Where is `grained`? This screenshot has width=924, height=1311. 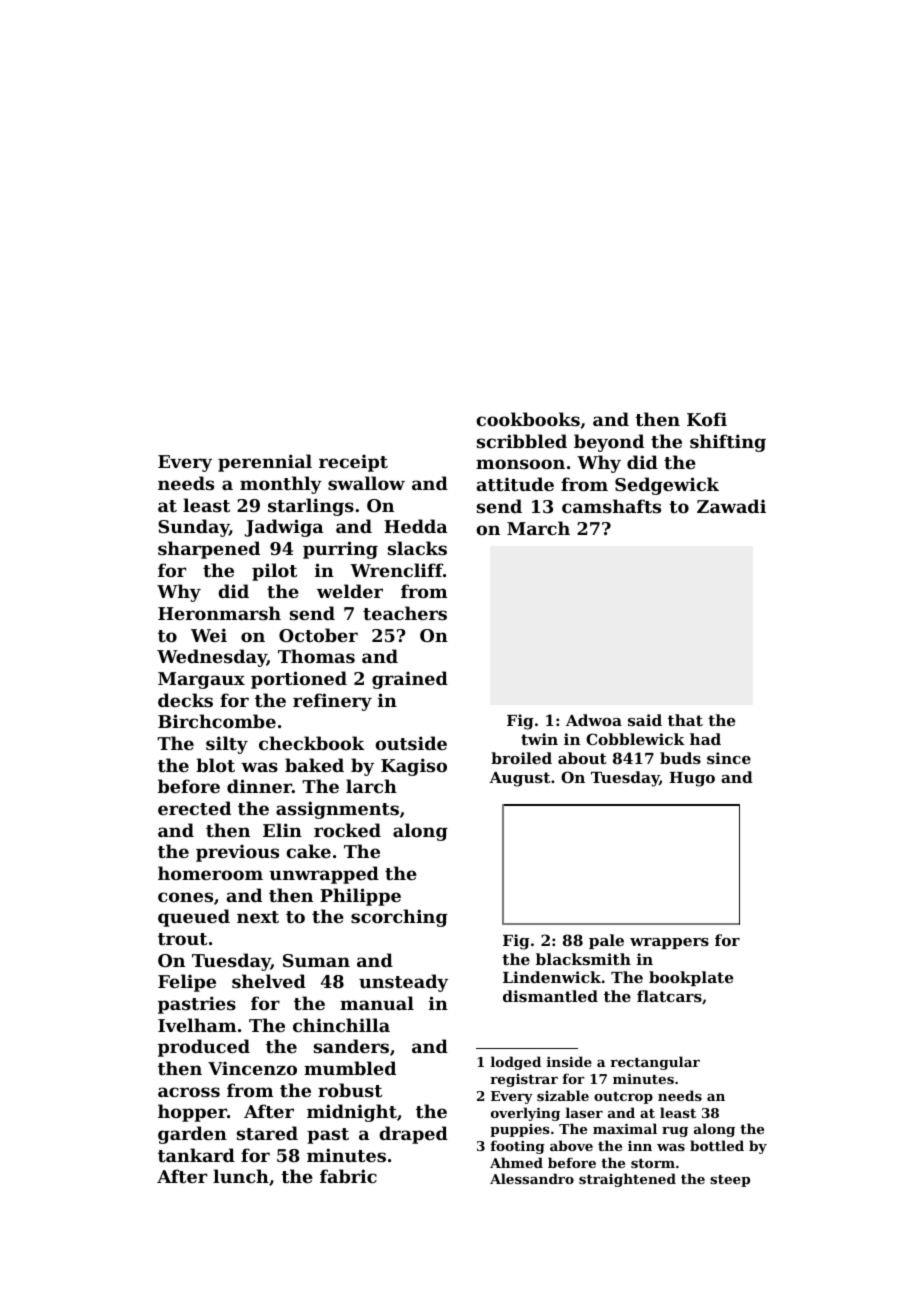 grained is located at coordinates (410, 680).
